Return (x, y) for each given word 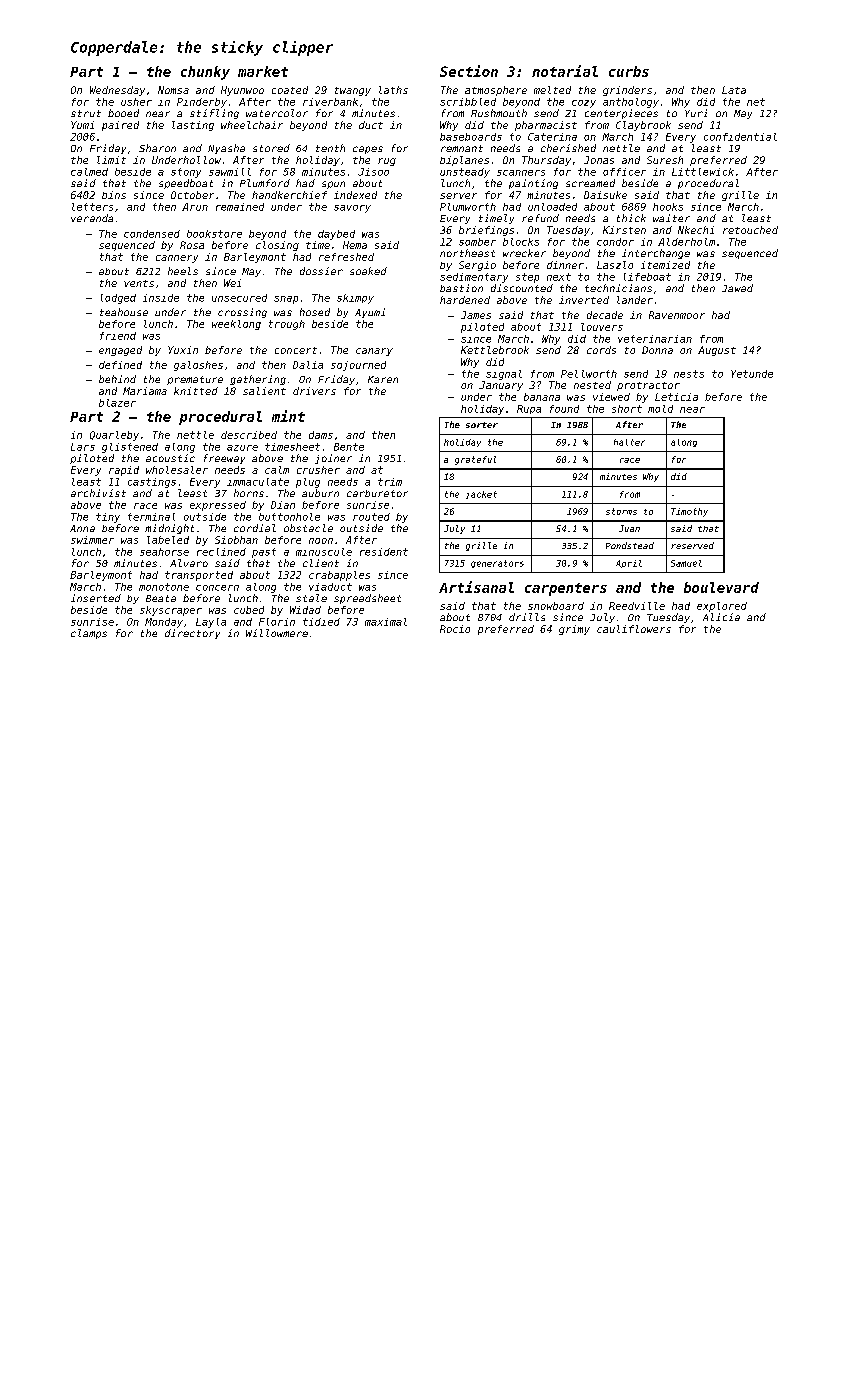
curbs (629, 71)
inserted (96, 598)
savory (352, 209)
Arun (195, 207)
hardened (465, 300)
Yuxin (183, 350)
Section (469, 71)
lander (635, 300)
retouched (750, 230)
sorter (482, 425)
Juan (629, 528)
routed (371, 517)
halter (629, 442)
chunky (205, 73)
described (249, 435)
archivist (98, 493)
